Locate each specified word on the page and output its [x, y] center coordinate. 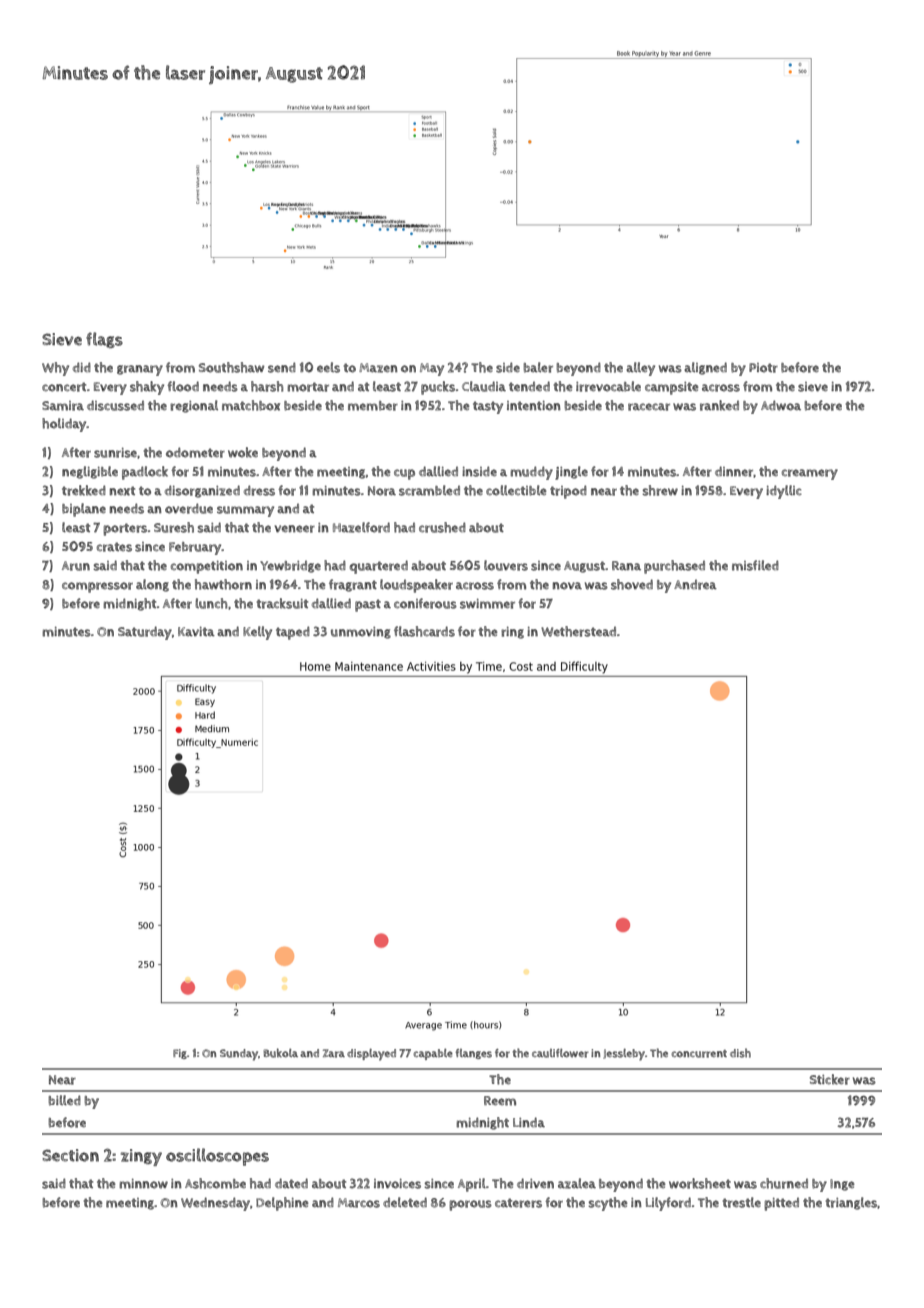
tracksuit [282, 603]
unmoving [361, 633]
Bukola [280, 1053]
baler [538, 367]
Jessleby [624, 1054]
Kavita [196, 632]
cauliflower [560, 1053]
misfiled [755, 565]
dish [740, 1053]
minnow [143, 1184]
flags [104, 340]
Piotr [763, 368]
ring [512, 633]
